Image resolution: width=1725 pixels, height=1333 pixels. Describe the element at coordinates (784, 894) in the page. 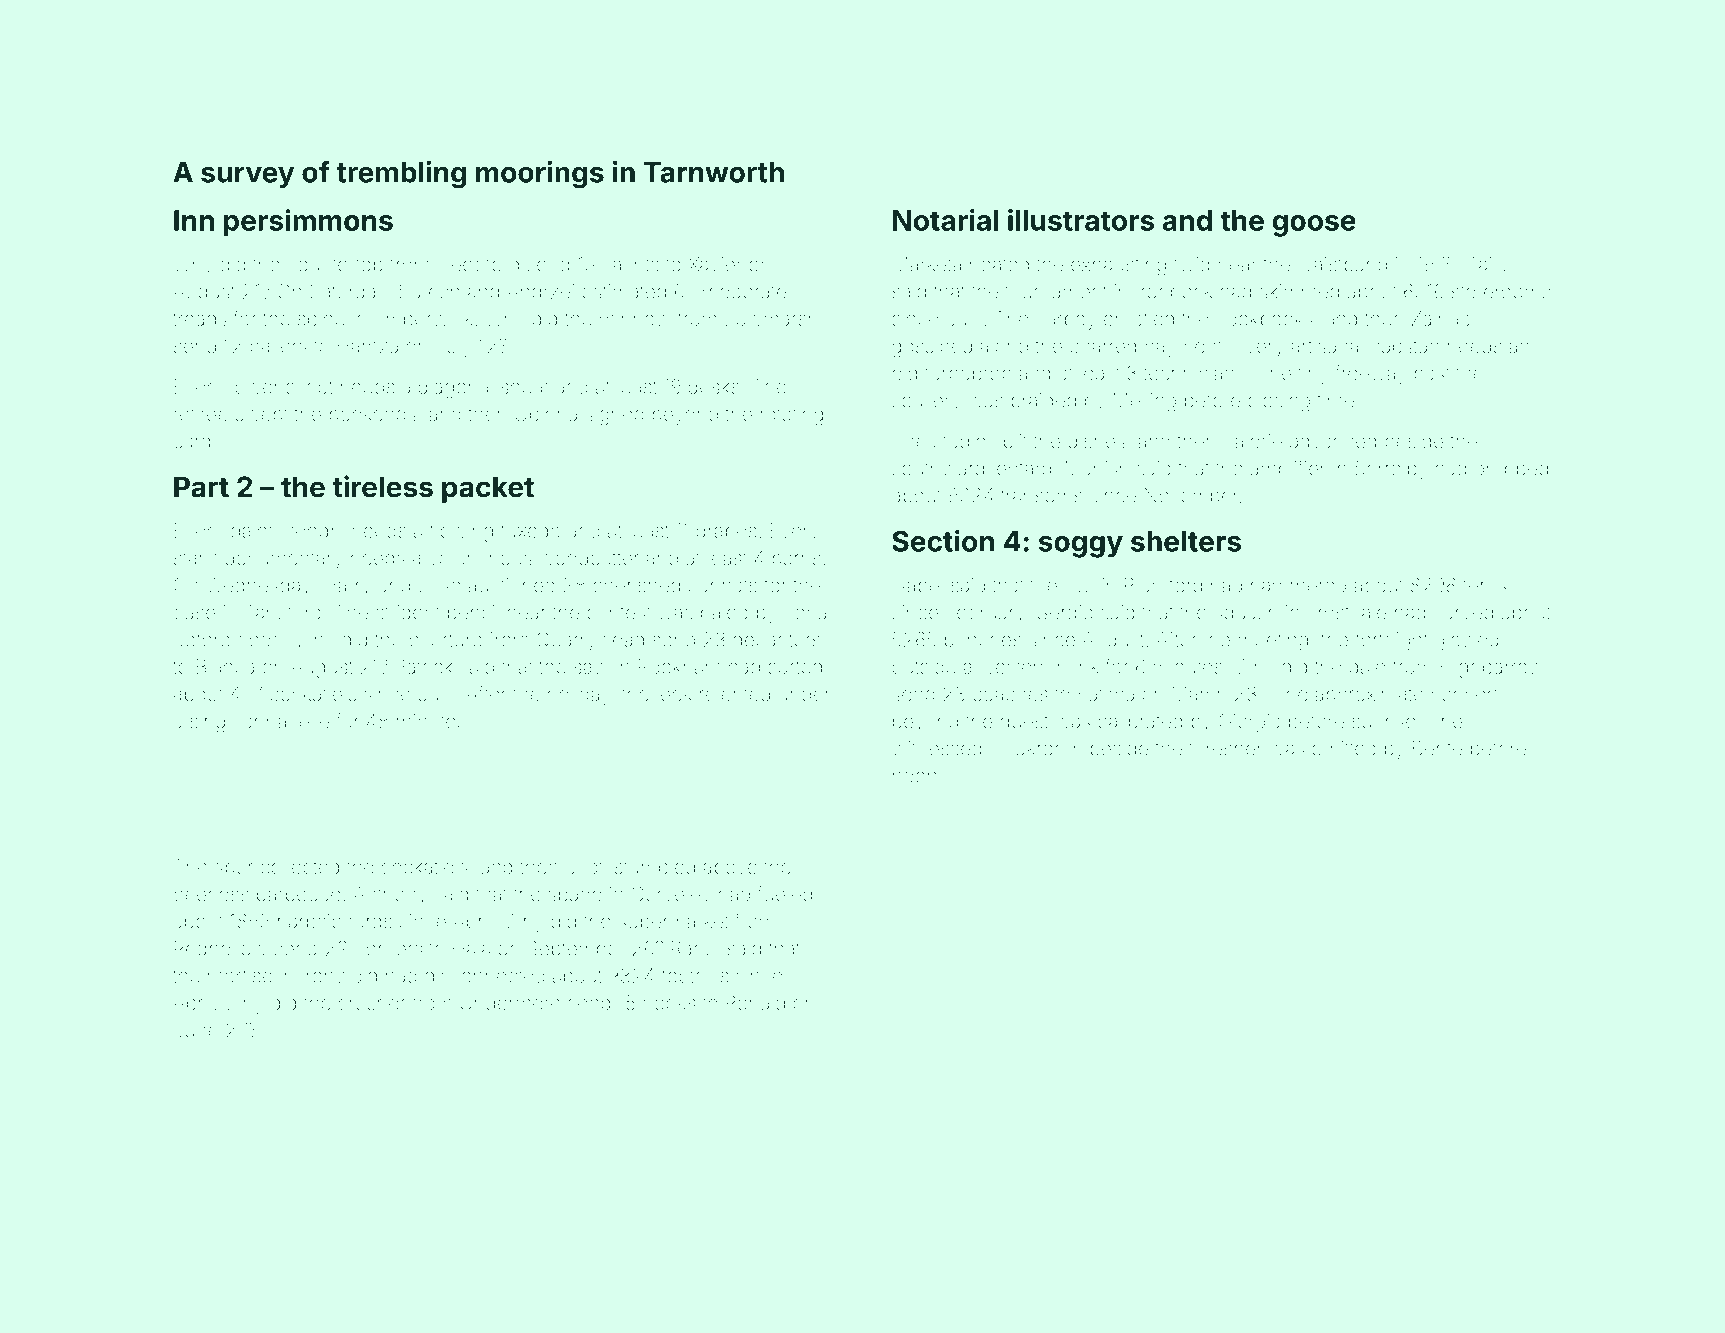

I see `fueled` at that location.
